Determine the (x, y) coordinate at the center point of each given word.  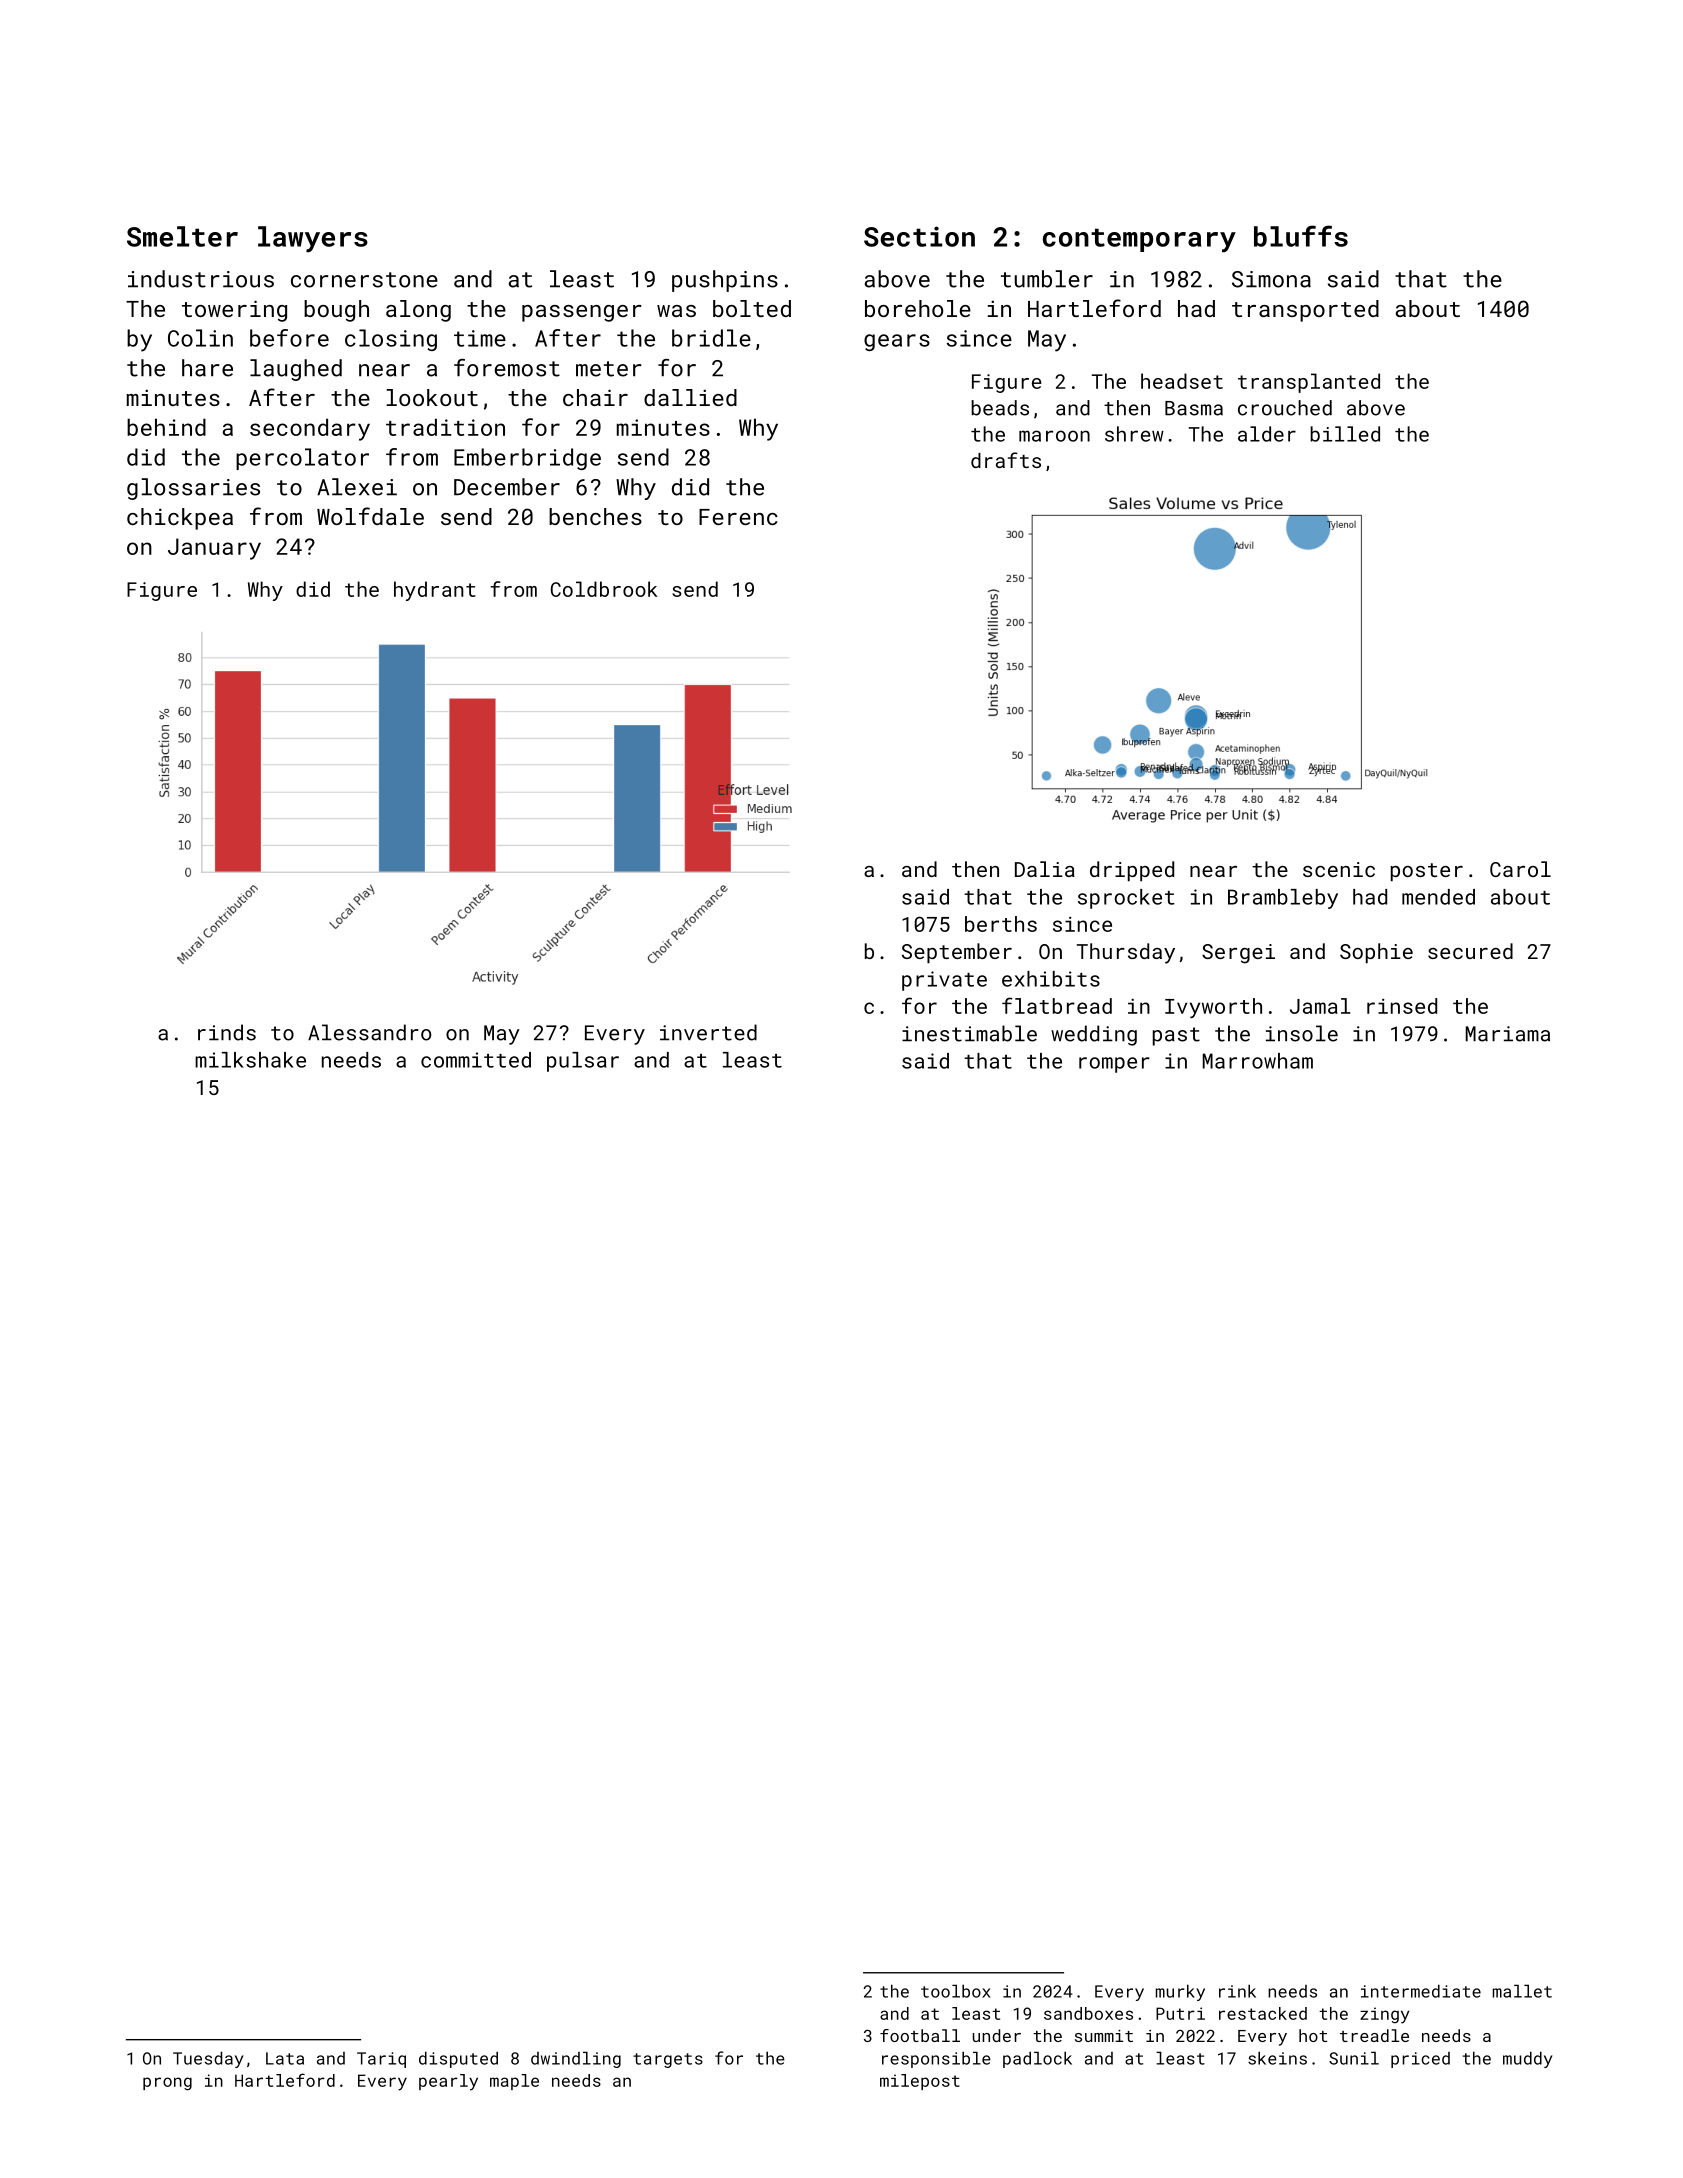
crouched (1285, 408)
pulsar (583, 1062)
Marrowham (1258, 1061)
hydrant (435, 591)
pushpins (725, 281)
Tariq (381, 2060)
